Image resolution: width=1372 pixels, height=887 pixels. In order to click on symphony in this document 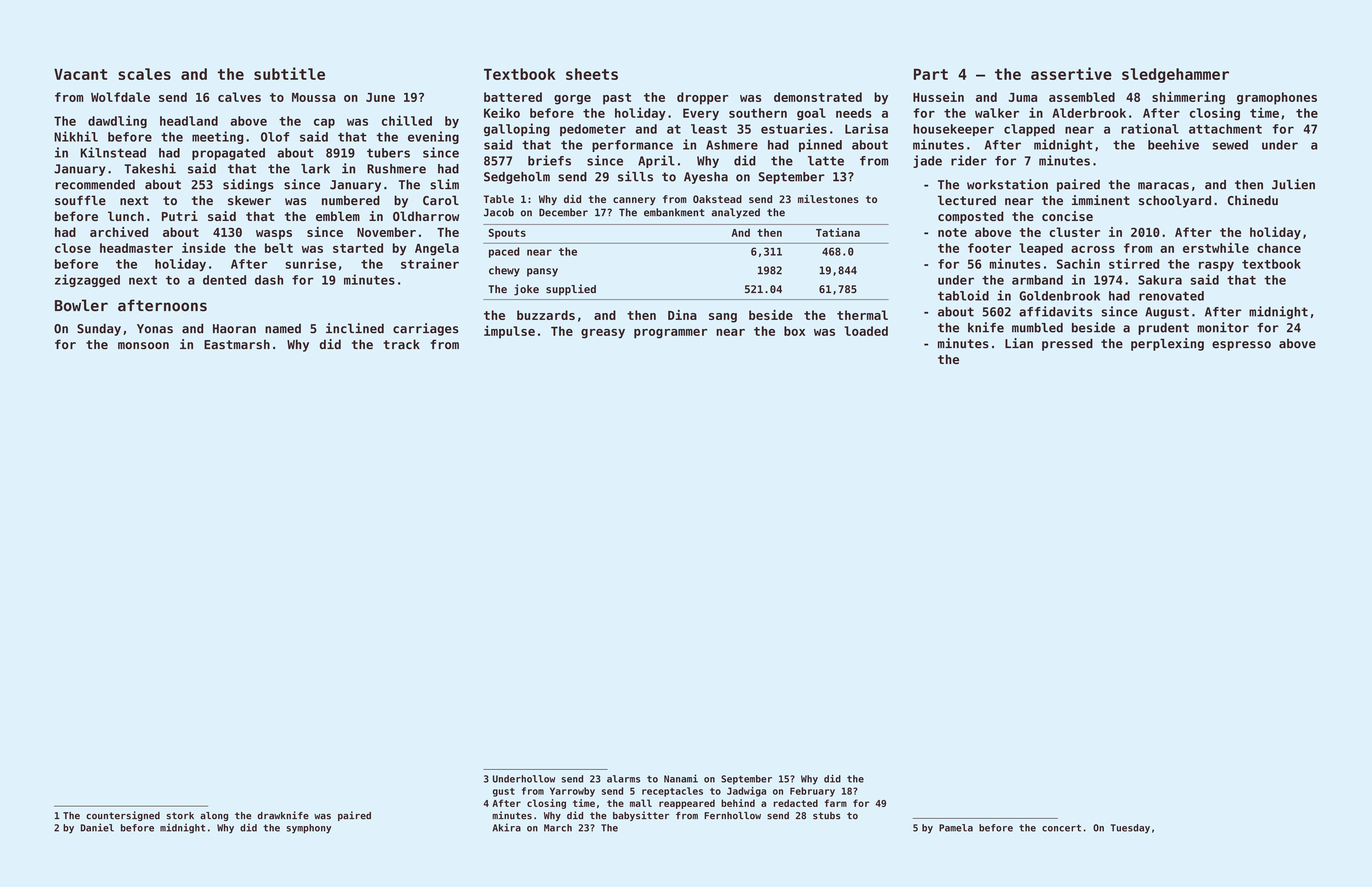, I will do `click(308, 829)`.
